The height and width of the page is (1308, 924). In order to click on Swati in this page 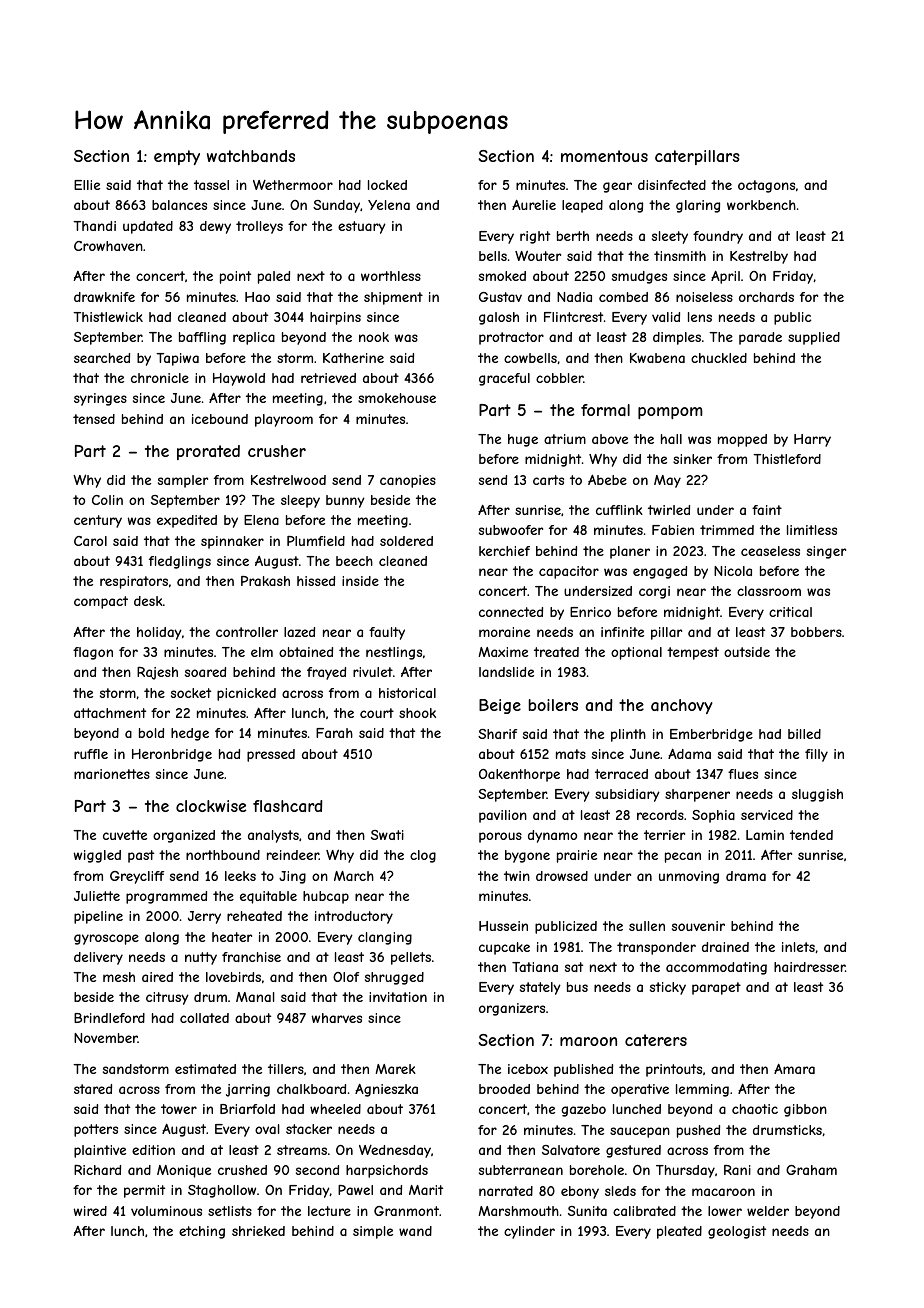, I will do `click(387, 835)`.
